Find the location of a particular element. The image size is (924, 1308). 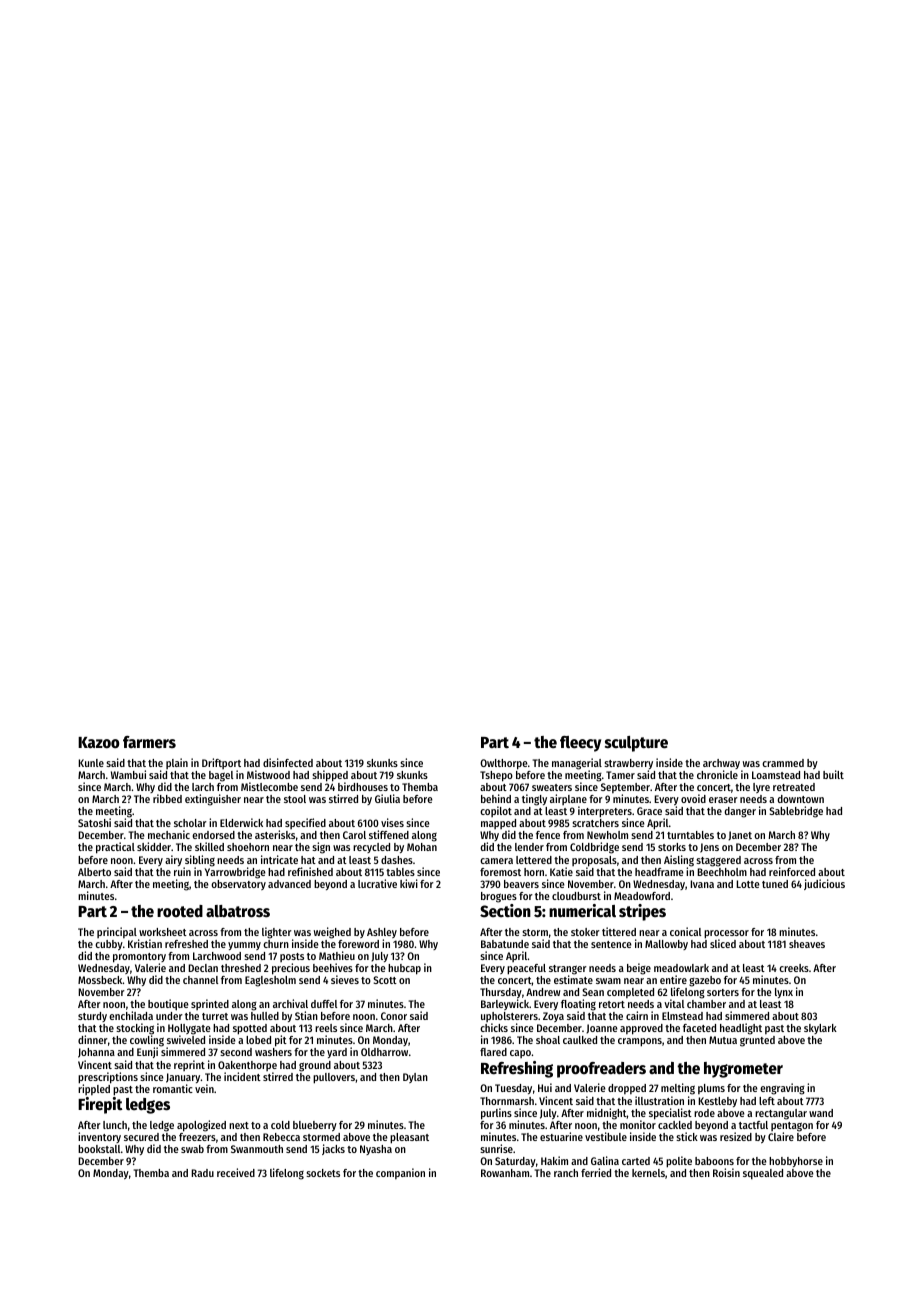

plain is located at coordinates (177, 763).
